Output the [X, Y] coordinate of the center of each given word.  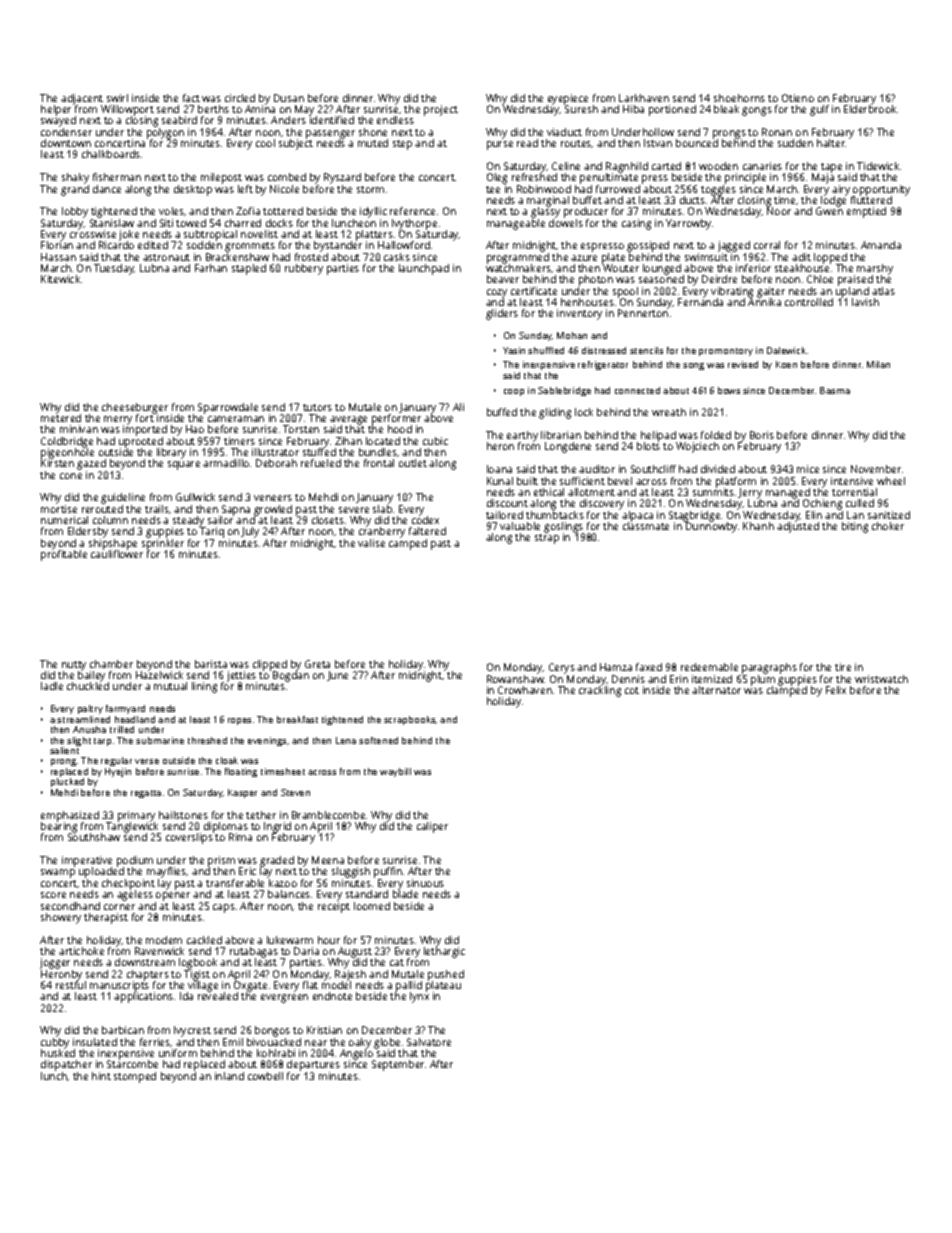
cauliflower [117, 554]
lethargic [444, 952]
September [398, 1065]
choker [888, 526]
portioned [672, 110]
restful [71, 985]
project [441, 110]
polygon [165, 133]
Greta [317, 664]
